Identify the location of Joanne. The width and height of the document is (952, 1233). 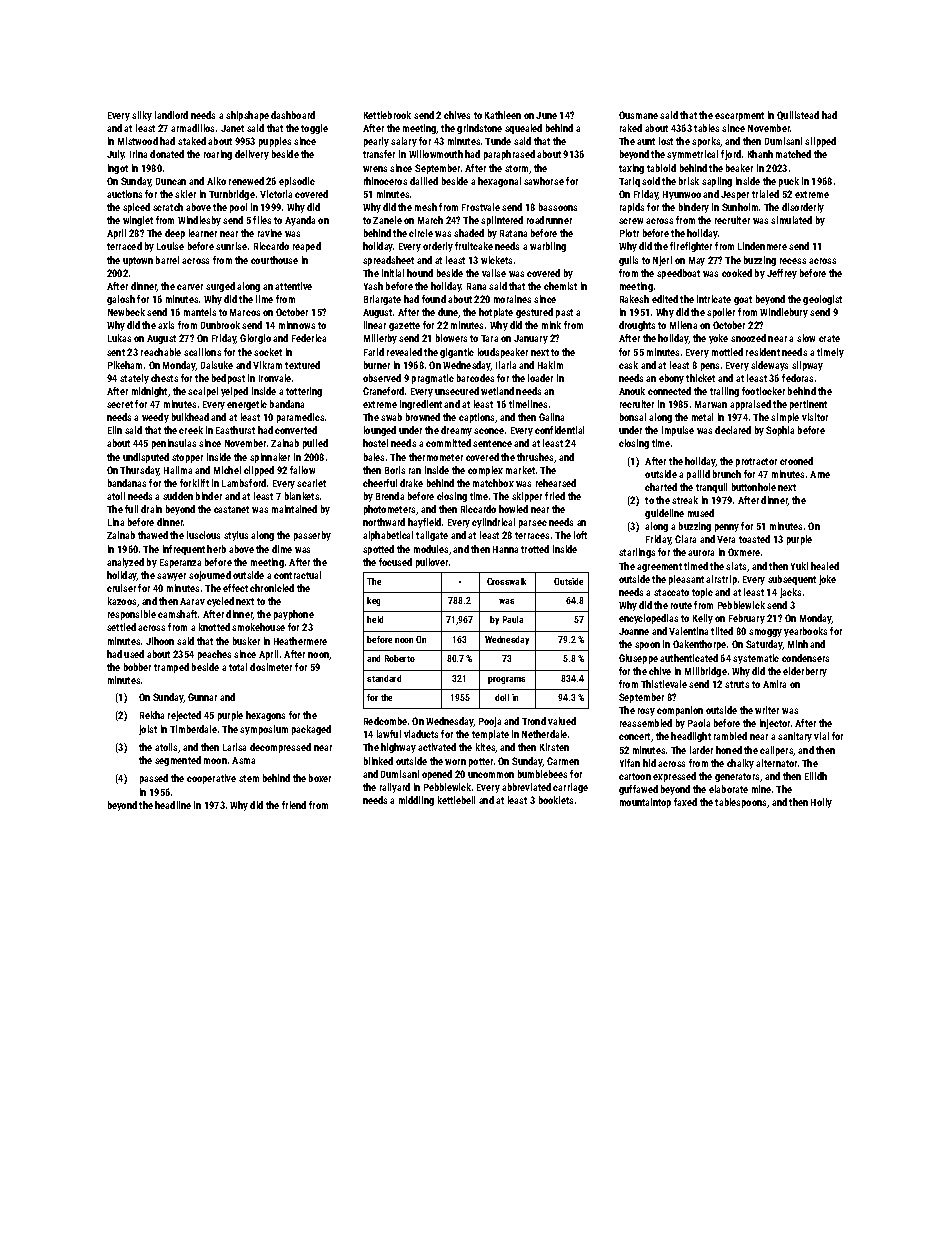
(634, 631).
